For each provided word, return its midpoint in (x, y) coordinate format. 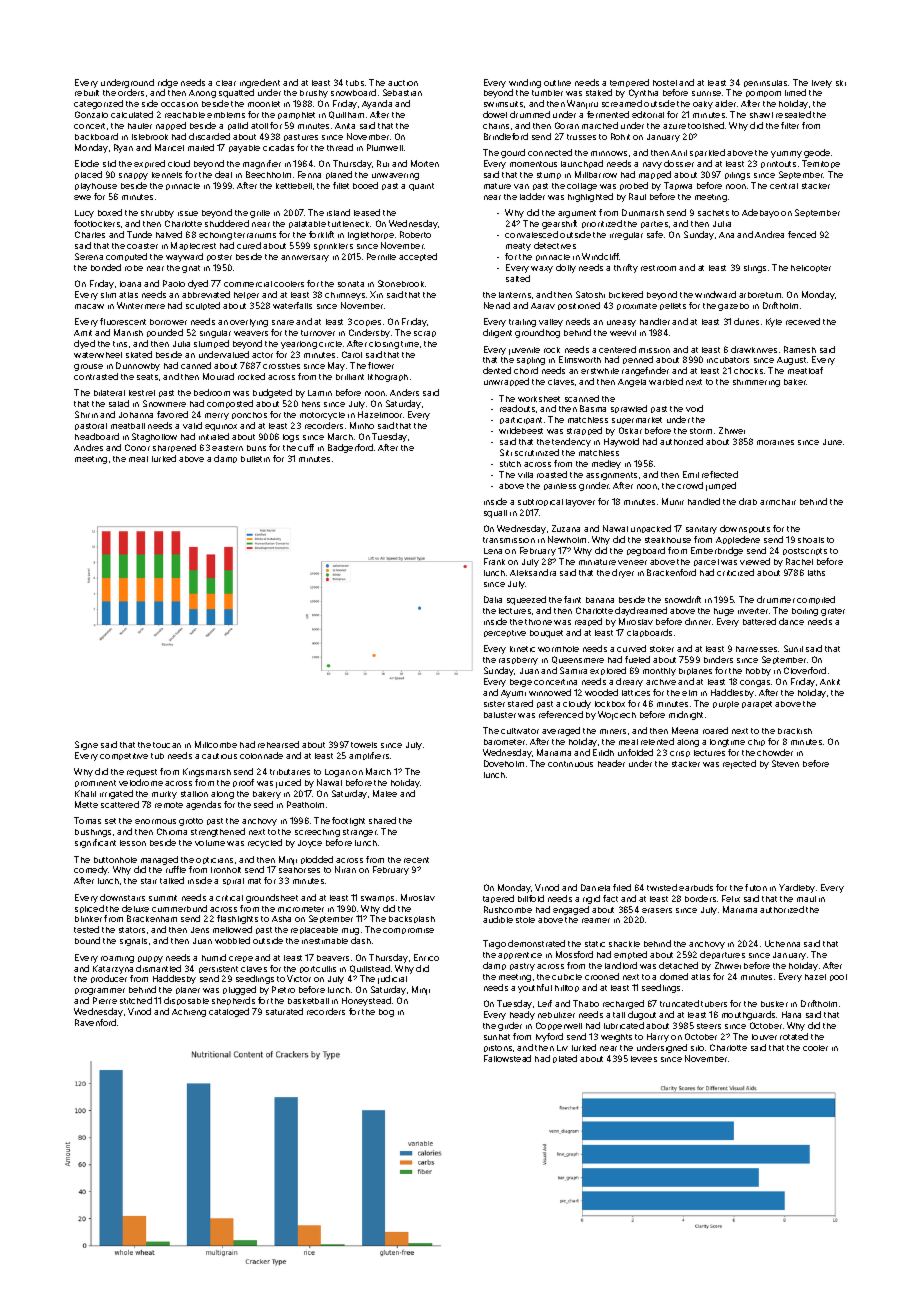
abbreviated (206, 294)
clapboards (649, 633)
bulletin (255, 459)
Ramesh (800, 349)
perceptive (505, 633)
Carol (352, 354)
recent (416, 860)
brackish (795, 731)
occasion (179, 104)
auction (403, 83)
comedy (91, 870)
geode (817, 153)
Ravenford (95, 1022)
